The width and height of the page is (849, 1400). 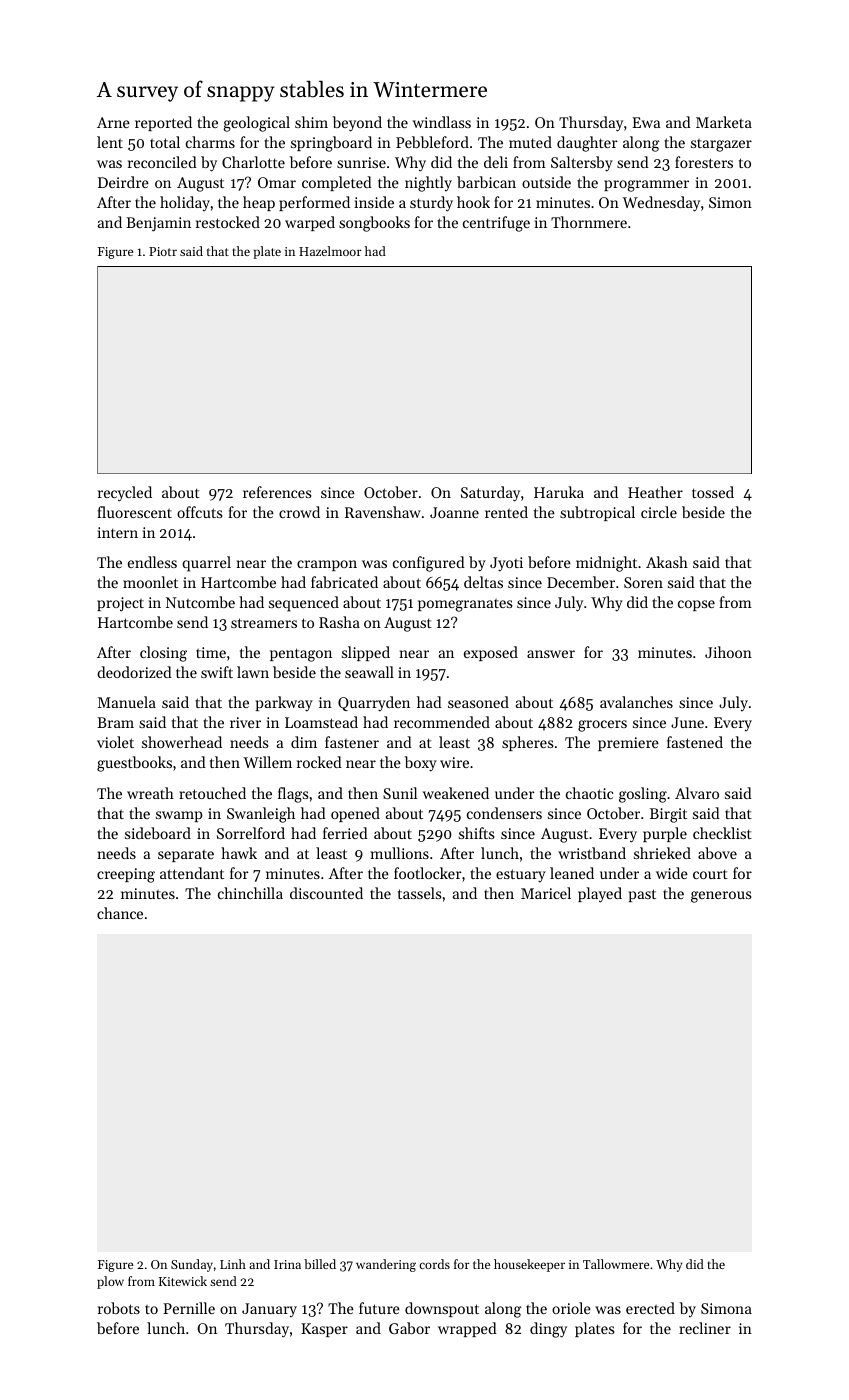 What do you see at coordinates (616, 1264) in the page?
I see `Tallowmere` at bounding box center [616, 1264].
